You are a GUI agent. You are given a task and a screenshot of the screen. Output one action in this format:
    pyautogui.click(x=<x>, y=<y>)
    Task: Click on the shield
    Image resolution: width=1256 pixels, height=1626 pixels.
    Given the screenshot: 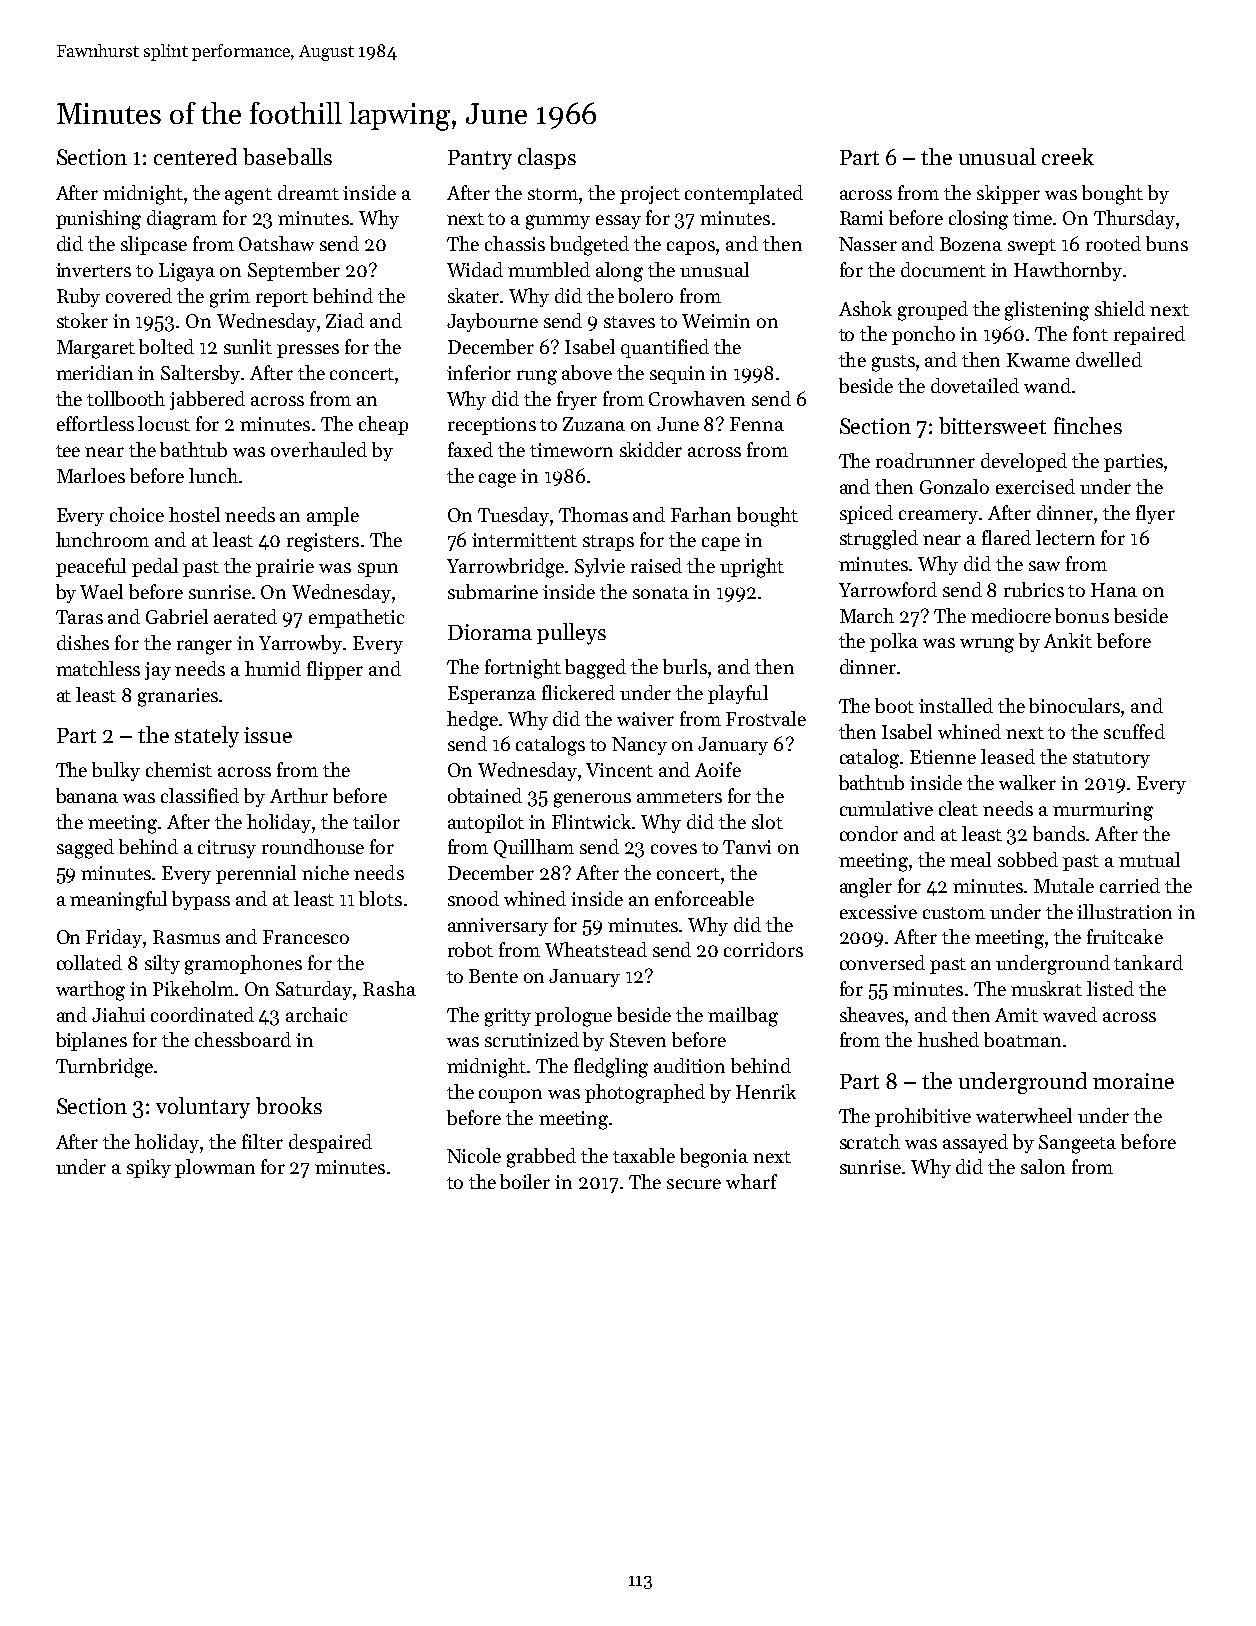 What is the action you would take?
    pyautogui.click(x=1120, y=308)
